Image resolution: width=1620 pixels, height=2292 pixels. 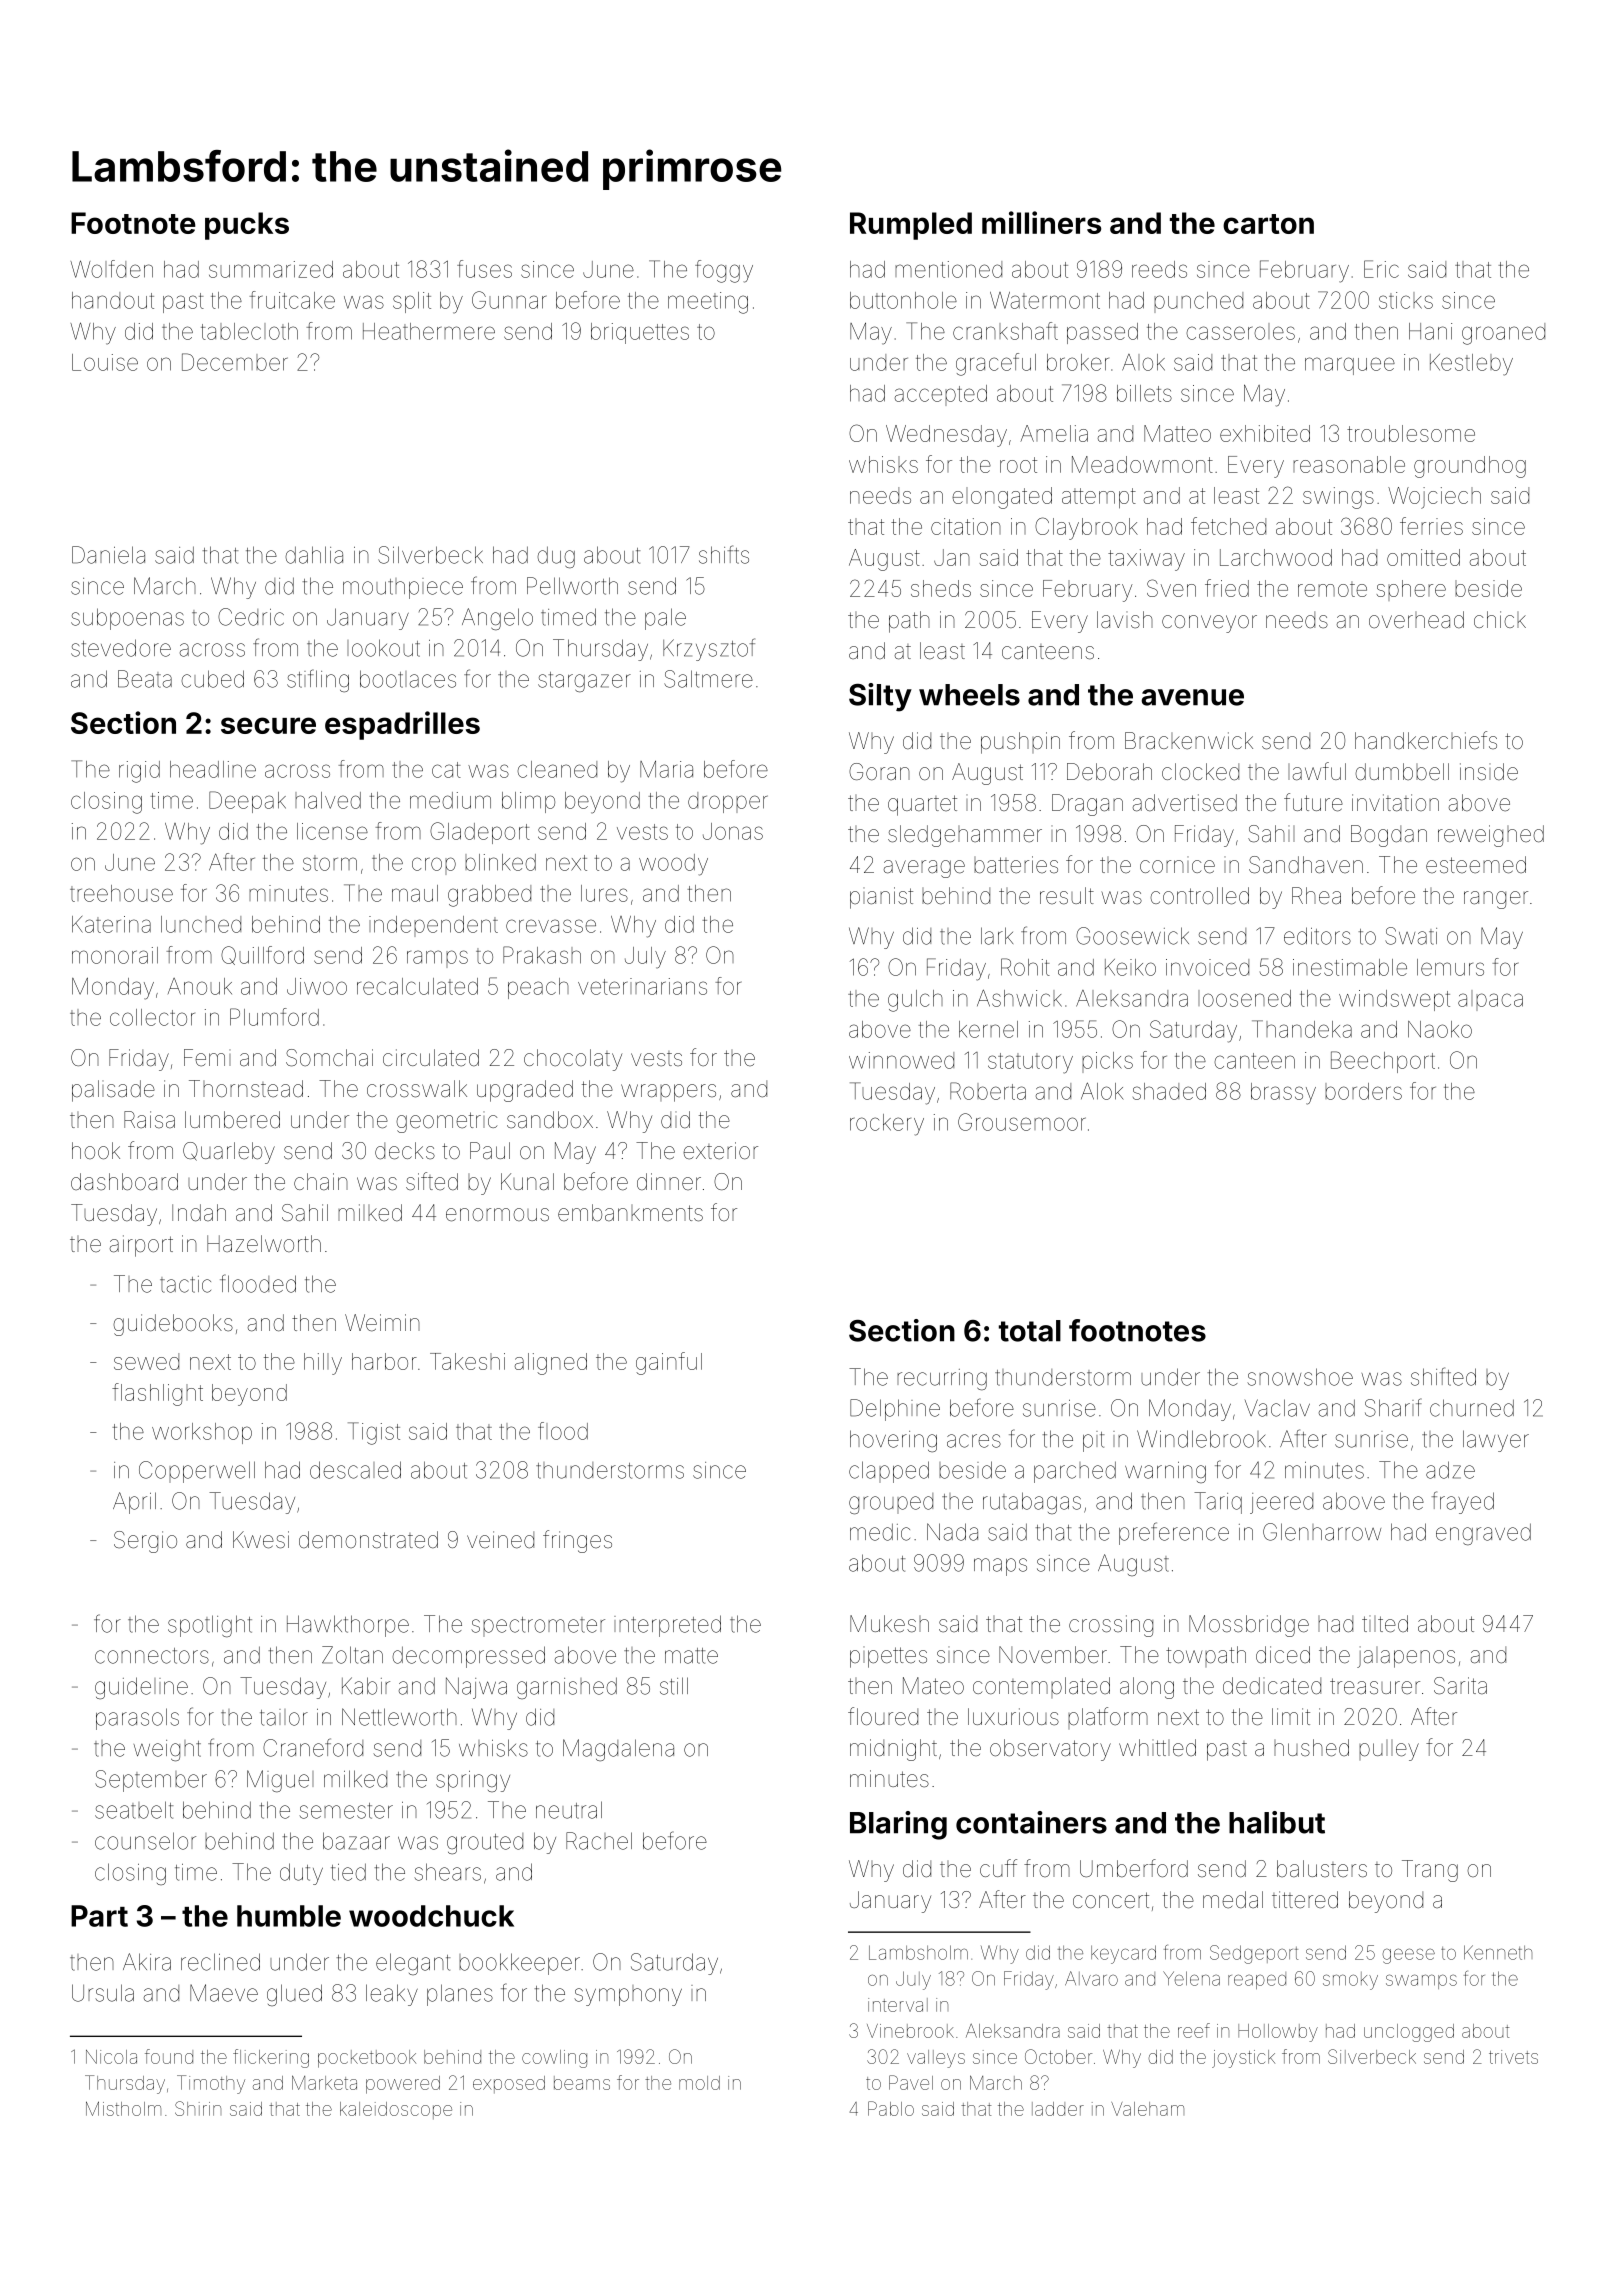 What do you see at coordinates (724, 271) in the screenshot?
I see `foggy` at bounding box center [724, 271].
